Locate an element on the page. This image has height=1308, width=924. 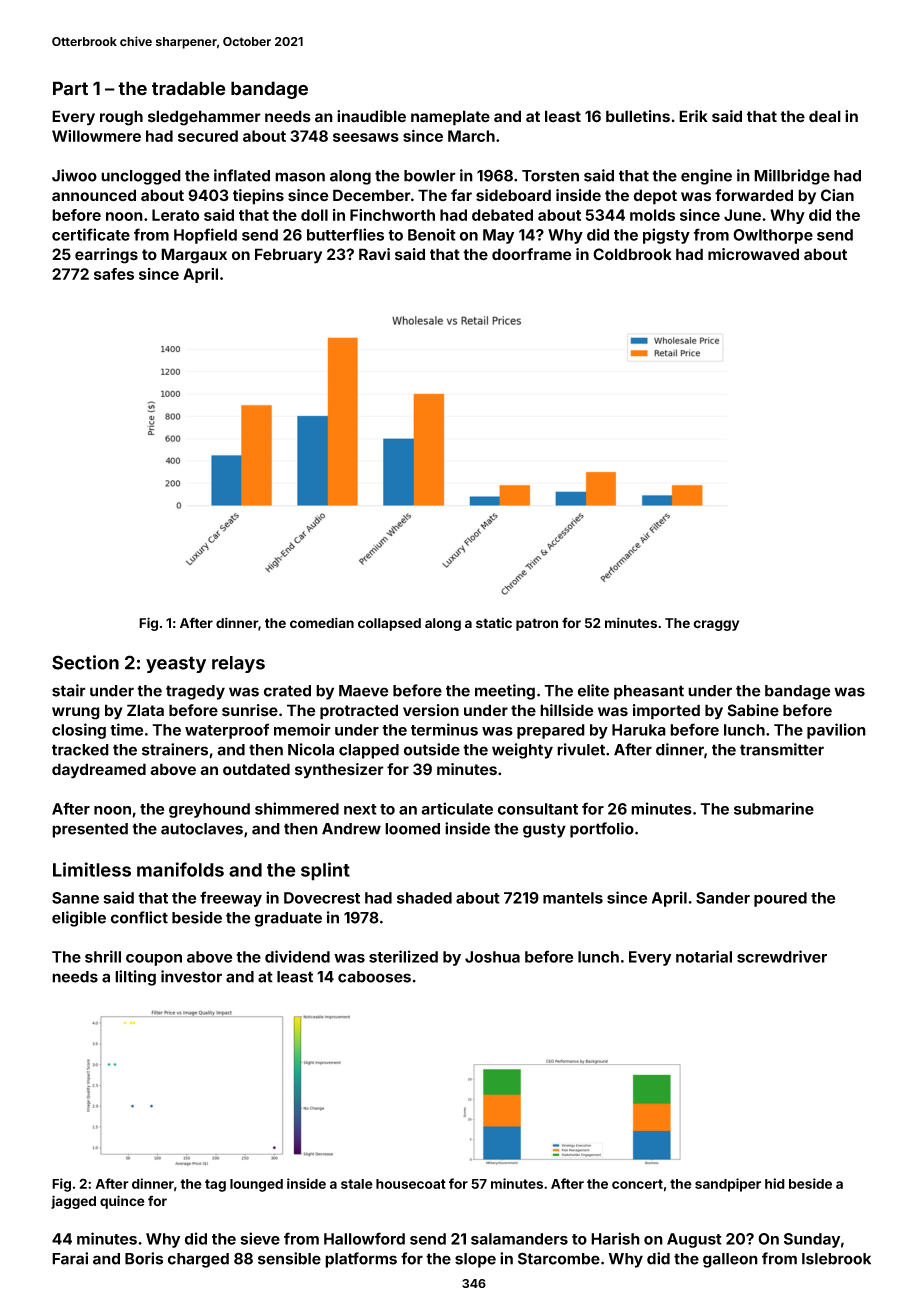
lounged is located at coordinates (256, 1185).
